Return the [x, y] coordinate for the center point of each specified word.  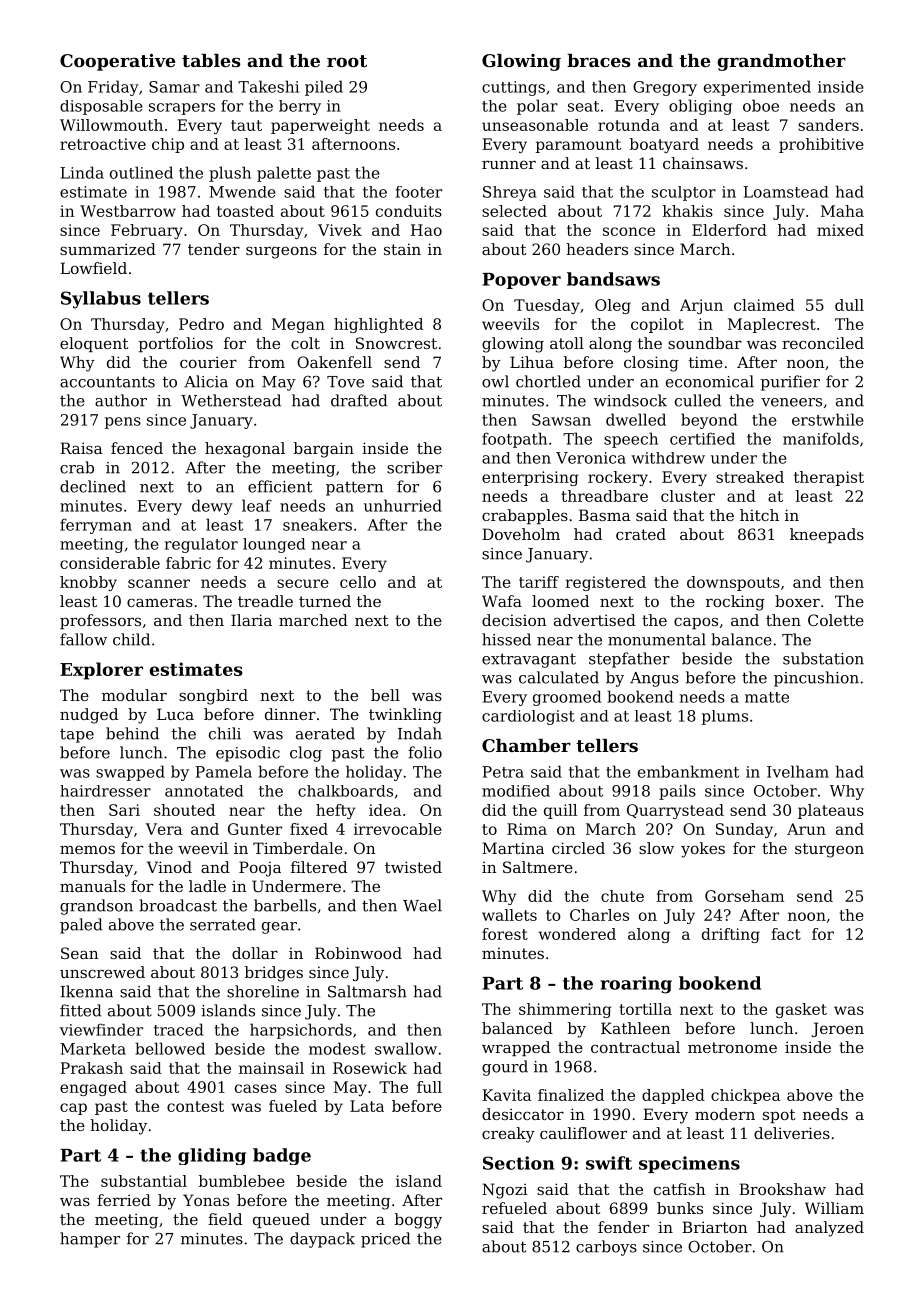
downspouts [733, 583]
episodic [248, 754]
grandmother [781, 62]
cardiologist [528, 717]
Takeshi [268, 86]
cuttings [513, 88]
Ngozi [505, 1191]
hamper [90, 1240]
